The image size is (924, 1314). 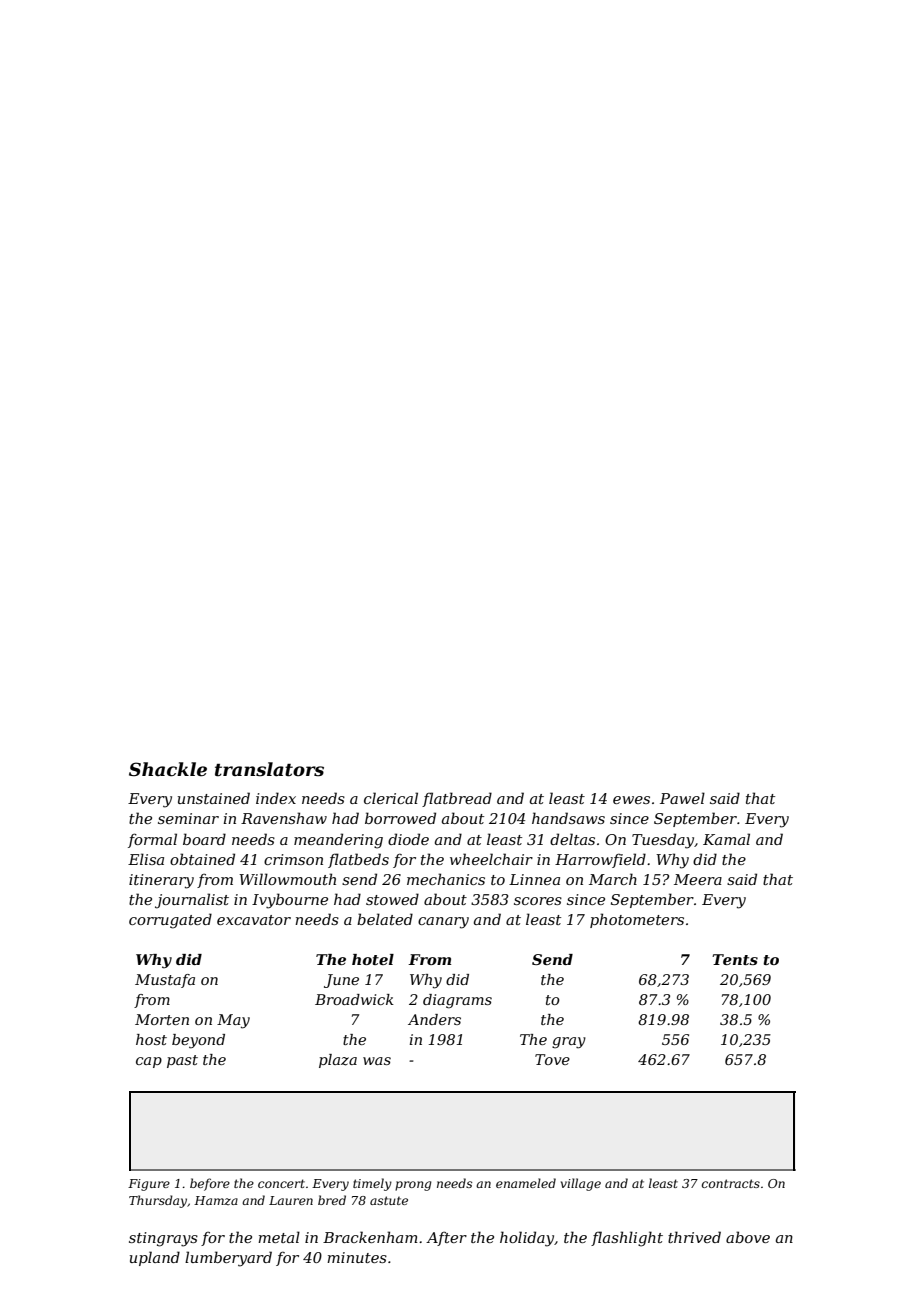 What do you see at coordinates (357, 1257) in the image?
I see `minutes` at bounding box center [357, 1257].
